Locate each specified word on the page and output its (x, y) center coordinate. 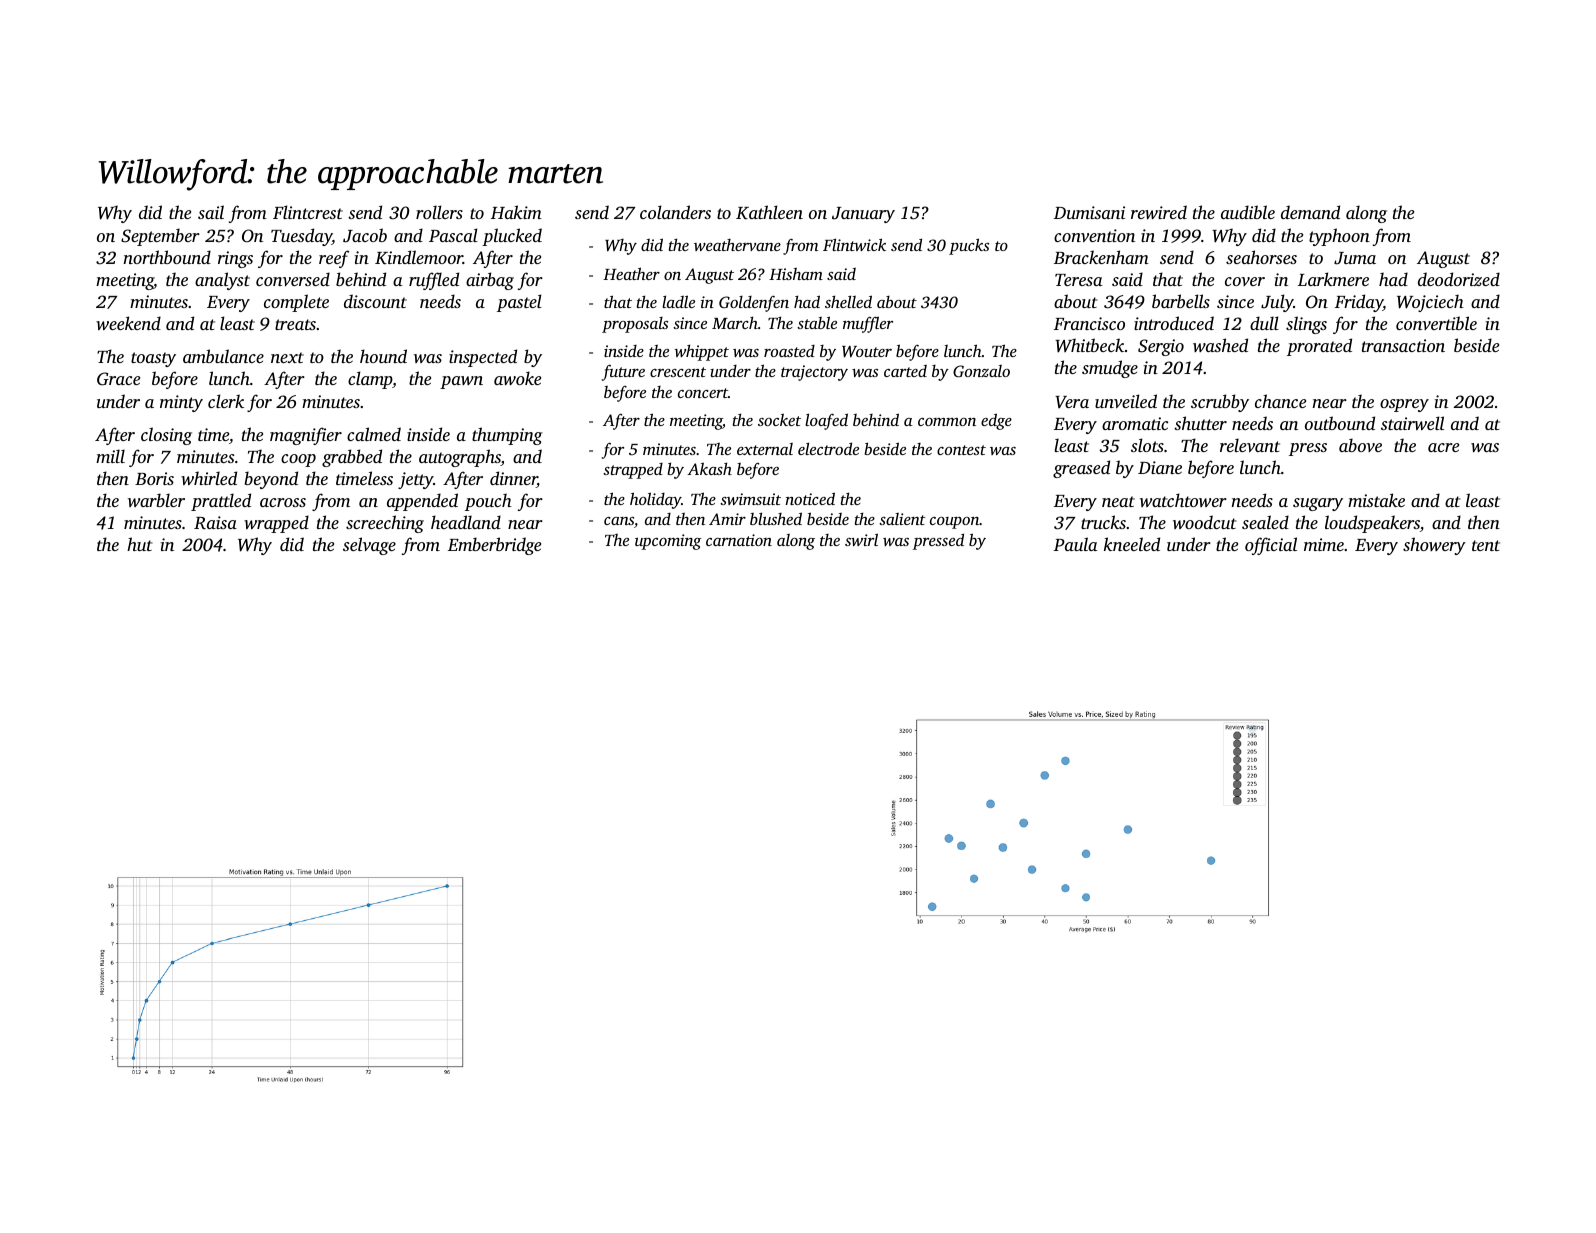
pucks (969, 246)
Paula (1075, 544)
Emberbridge (494, 546)
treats (295, 324)
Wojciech (1430, 303)
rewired (1159, 212)
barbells (1181, 301)
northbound (167, 257)
